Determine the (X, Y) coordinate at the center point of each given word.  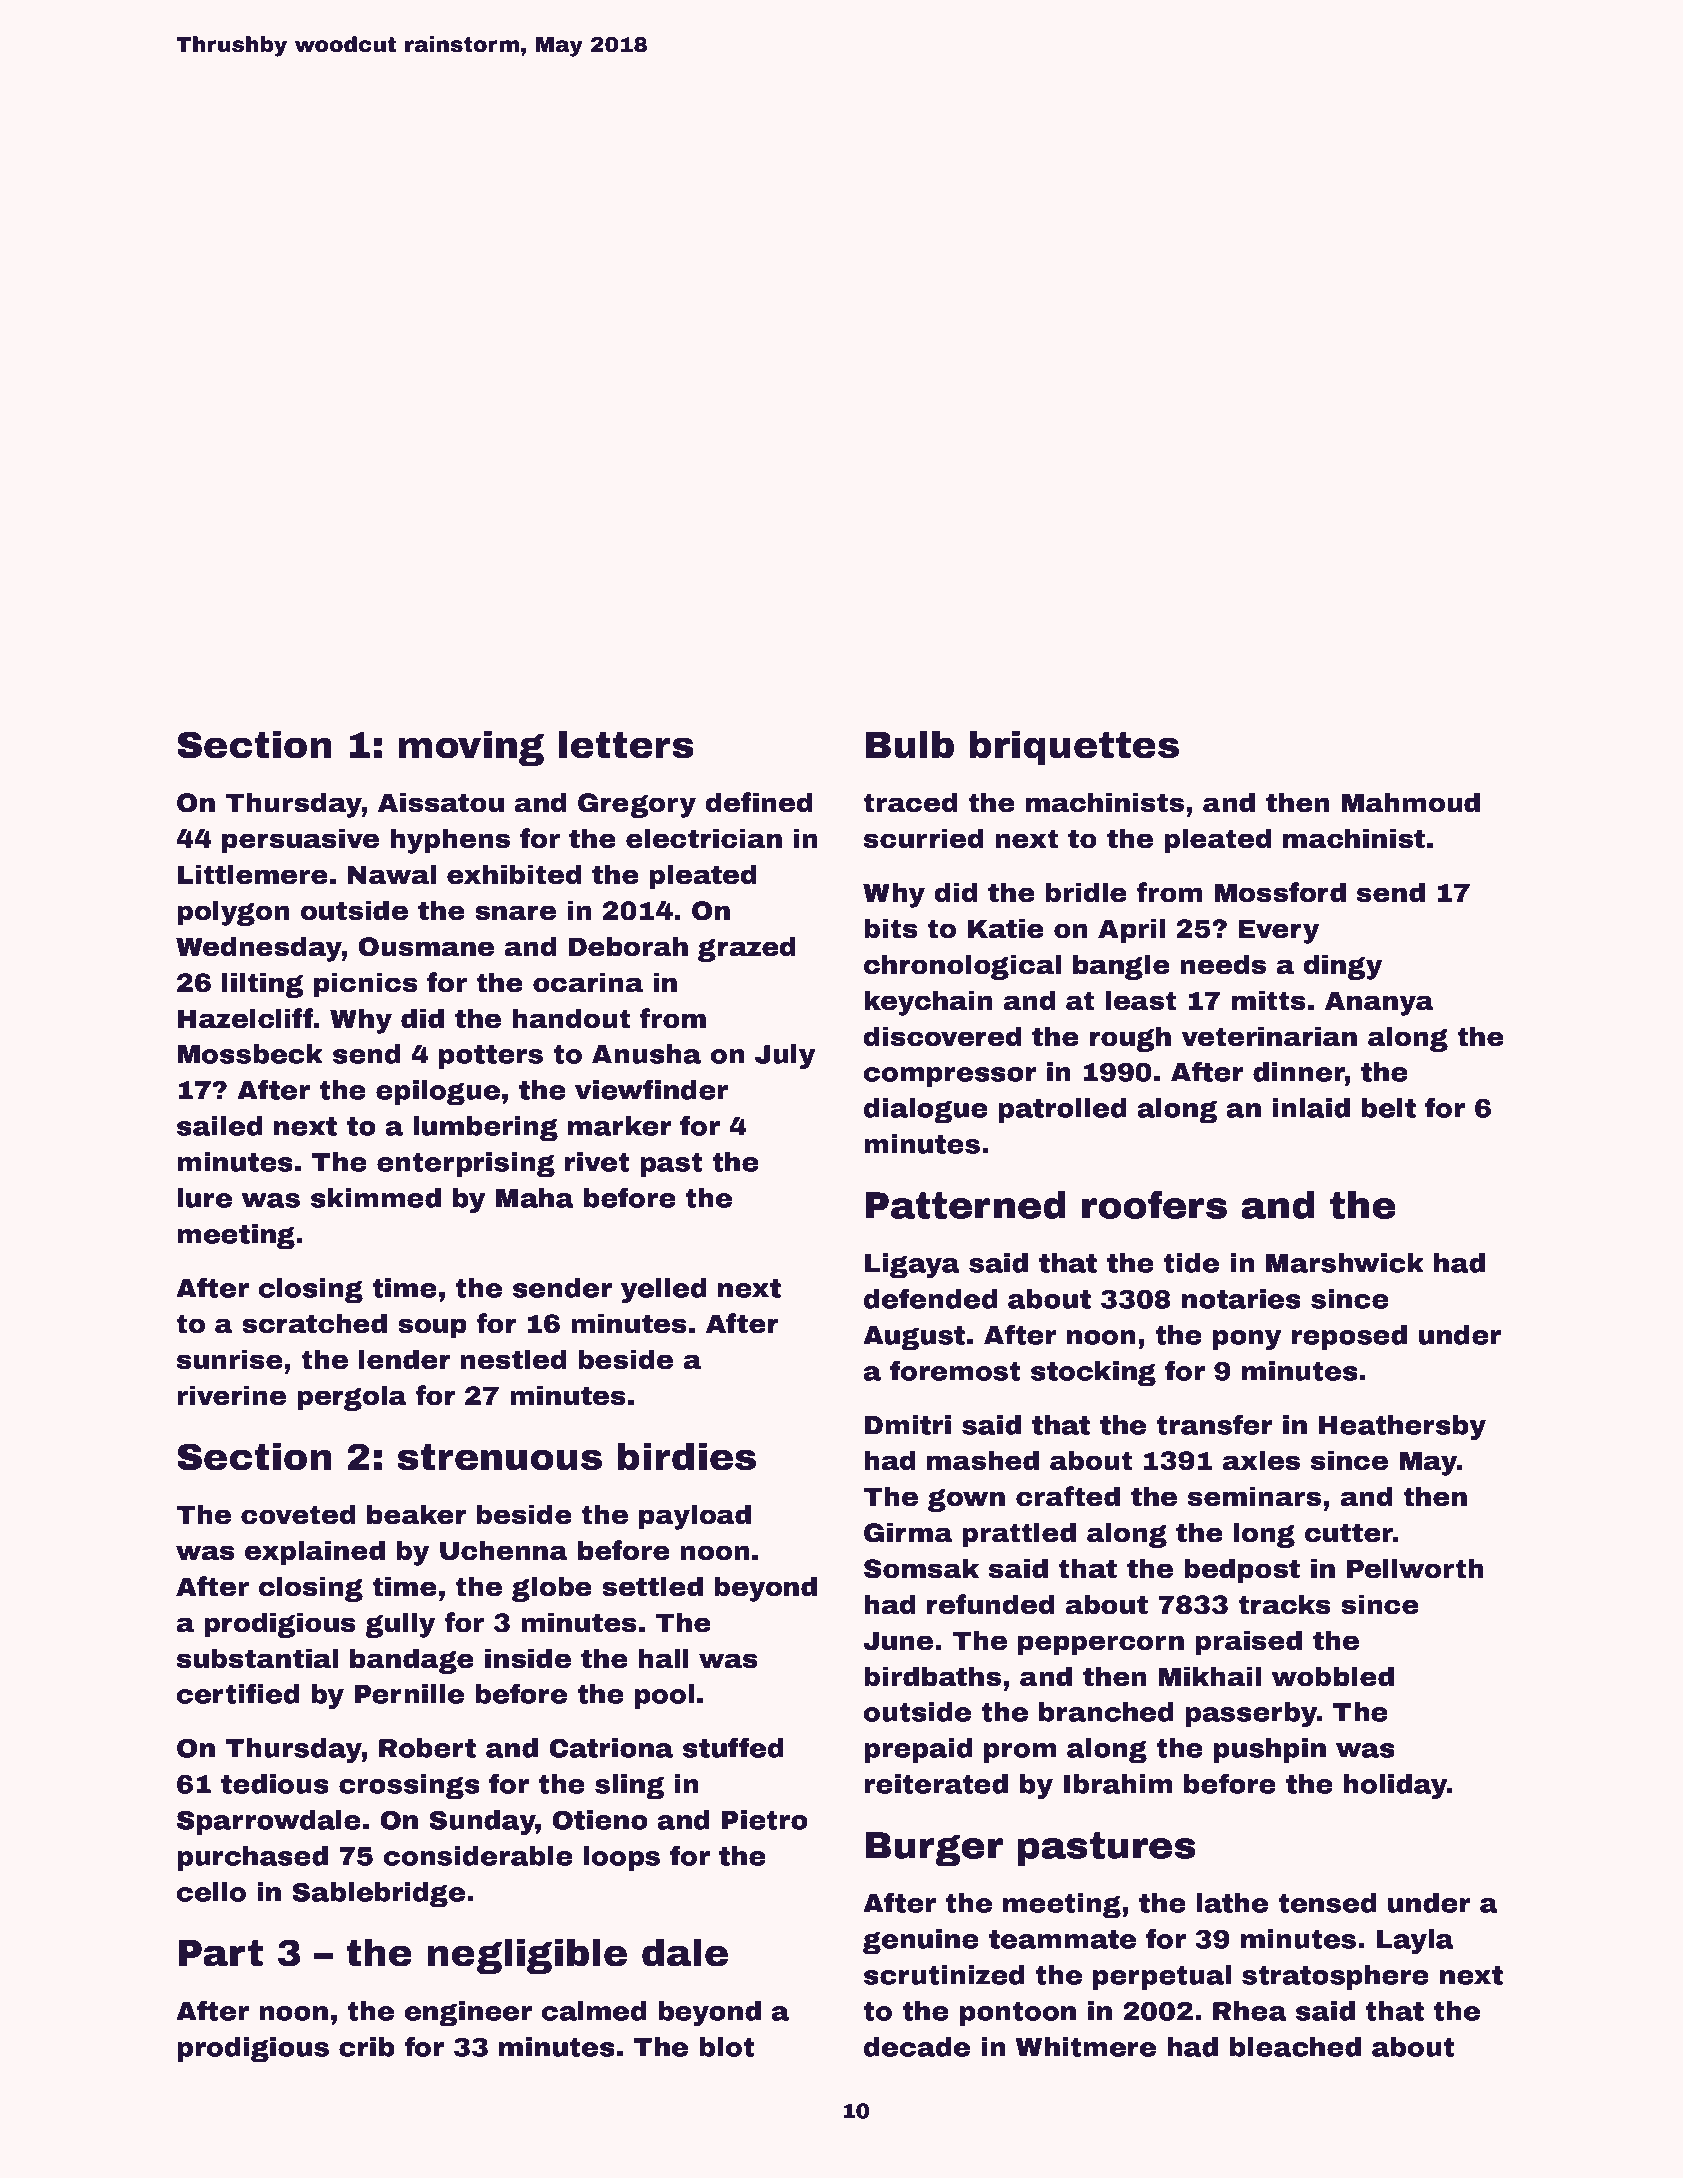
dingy (1343, 967)
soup (432, 1328)
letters (626, 744)
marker (620, 1126)
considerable (478, 1856)
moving (471, 748)
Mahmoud (1410, 802)
